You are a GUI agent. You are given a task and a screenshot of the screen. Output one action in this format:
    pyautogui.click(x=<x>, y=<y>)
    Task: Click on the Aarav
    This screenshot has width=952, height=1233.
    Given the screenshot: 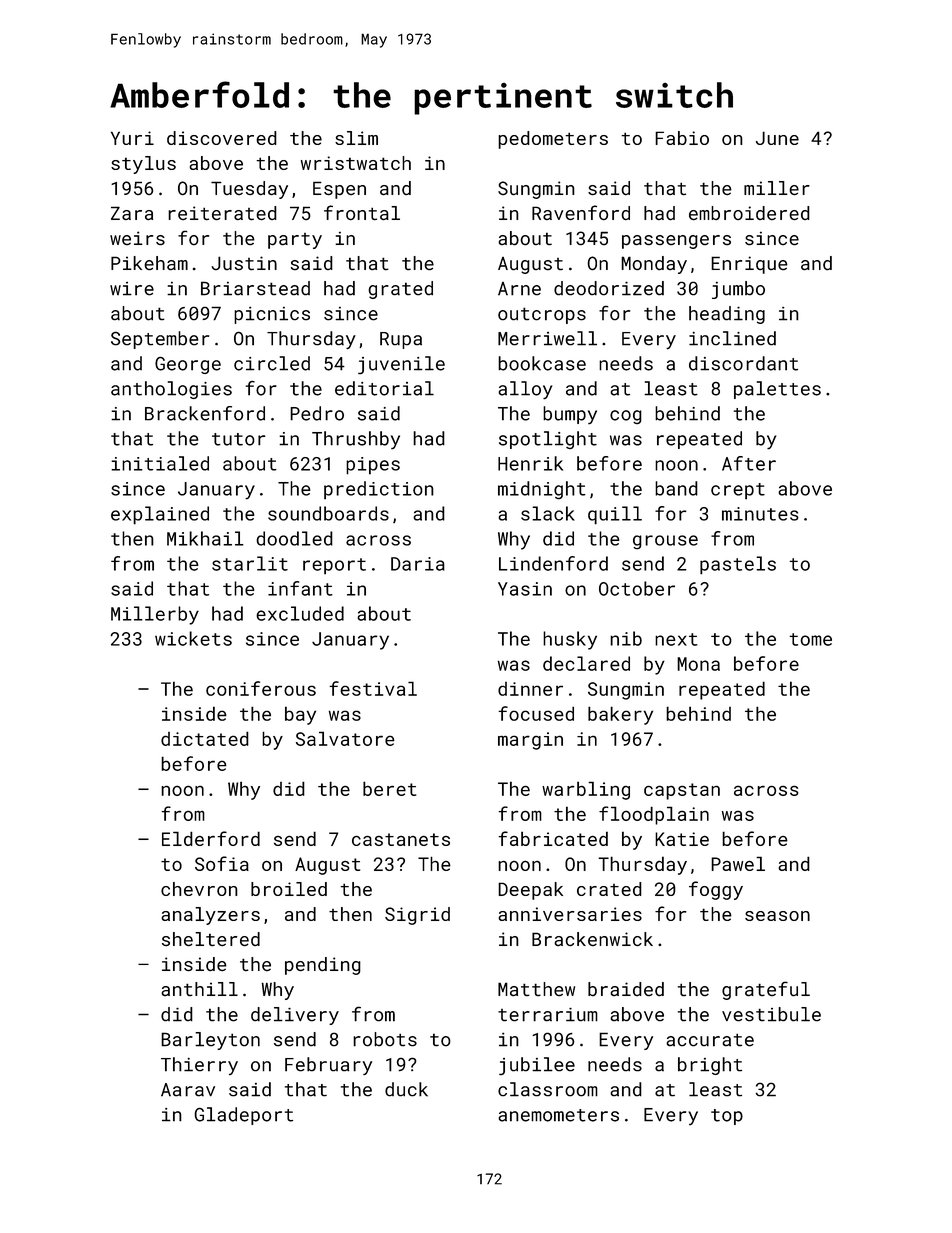 What is the action you would take?
    pyautogui.click(x=188, y=1090)
